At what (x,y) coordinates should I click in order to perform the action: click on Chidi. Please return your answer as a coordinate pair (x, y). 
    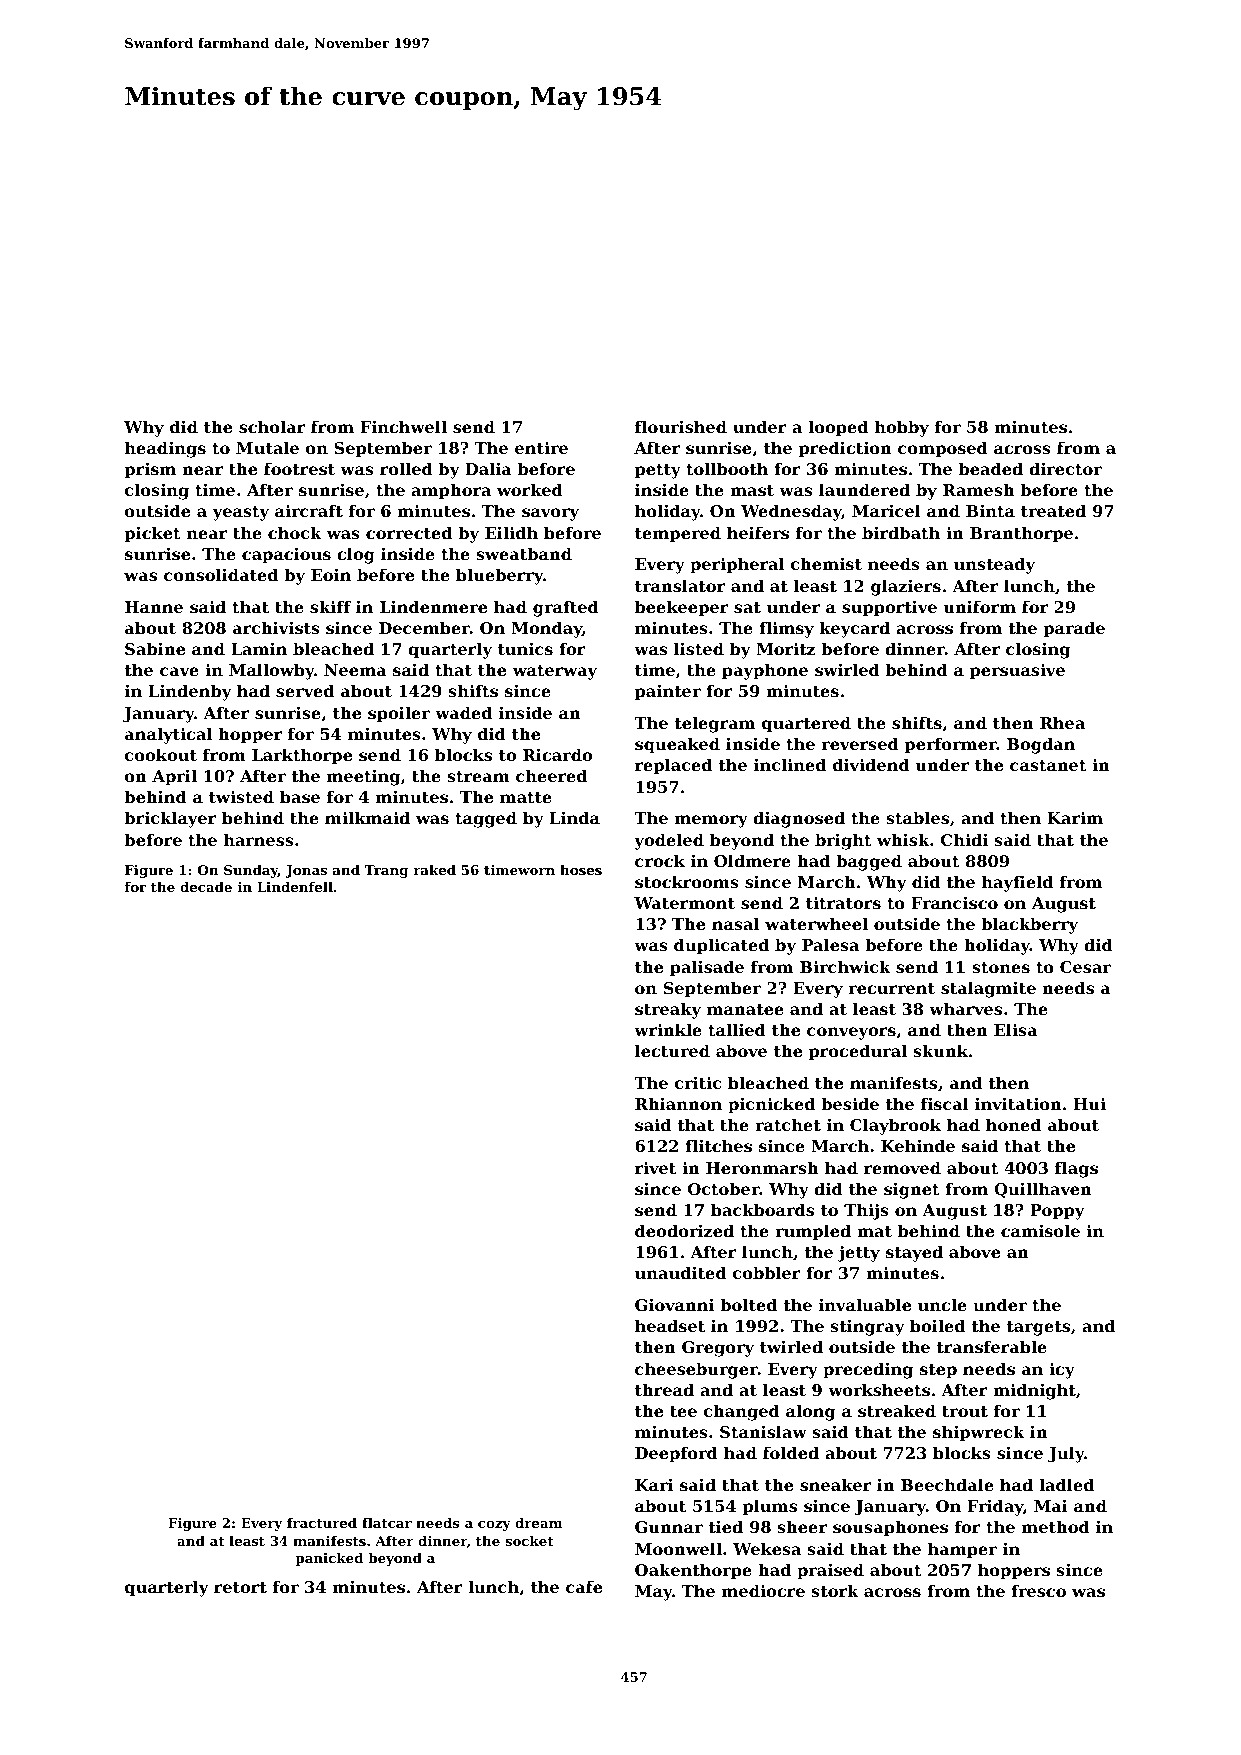
    Looking at the image, I should click on (964, 839).
